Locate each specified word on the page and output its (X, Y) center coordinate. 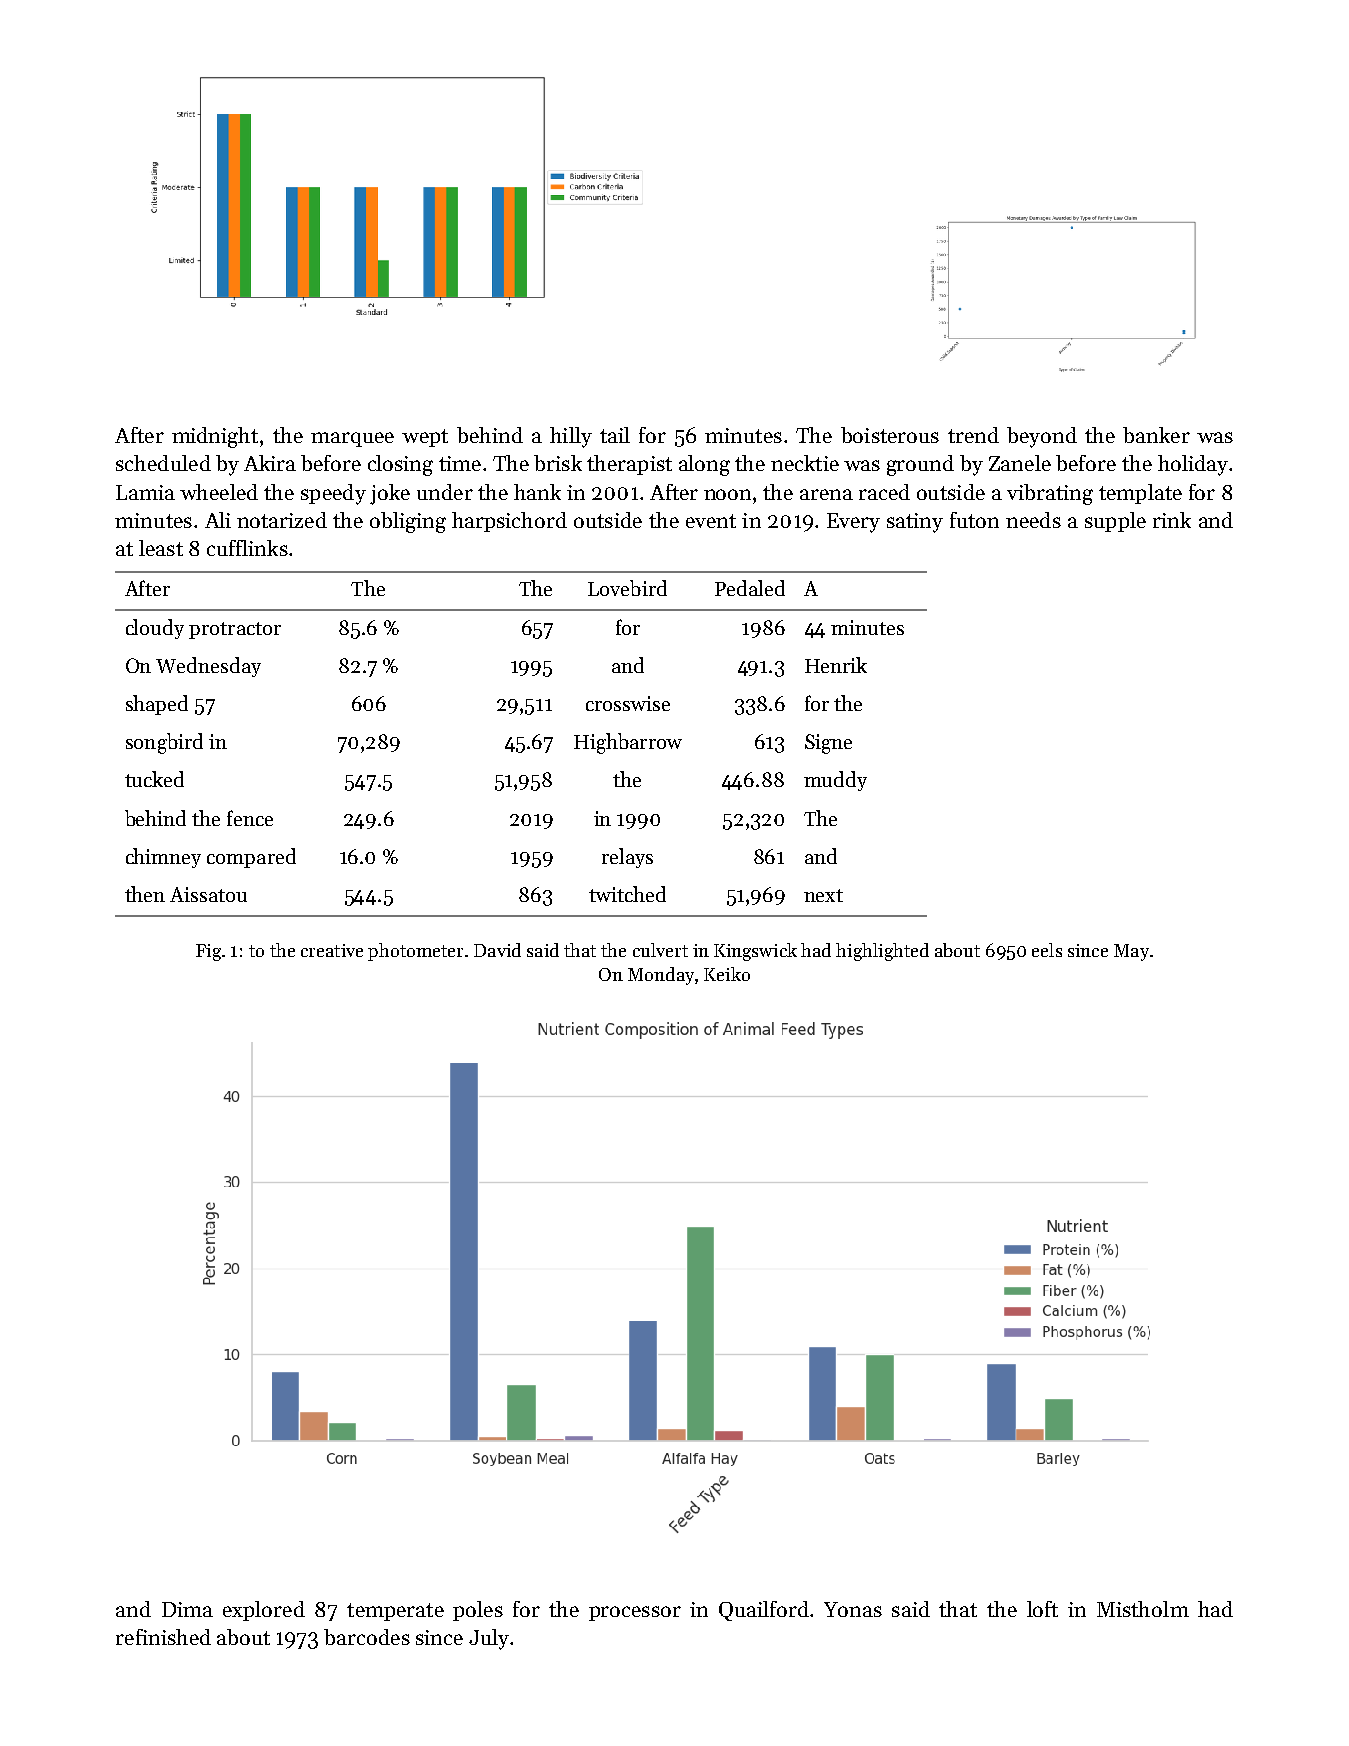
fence (250, 818)
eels (1047, 950)
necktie (805, 463)
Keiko (727, 974)
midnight (215, 437)
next (823, 895)
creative (332, 950)
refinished (163, 1637)
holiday (1193, 465)
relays (627, 858)
